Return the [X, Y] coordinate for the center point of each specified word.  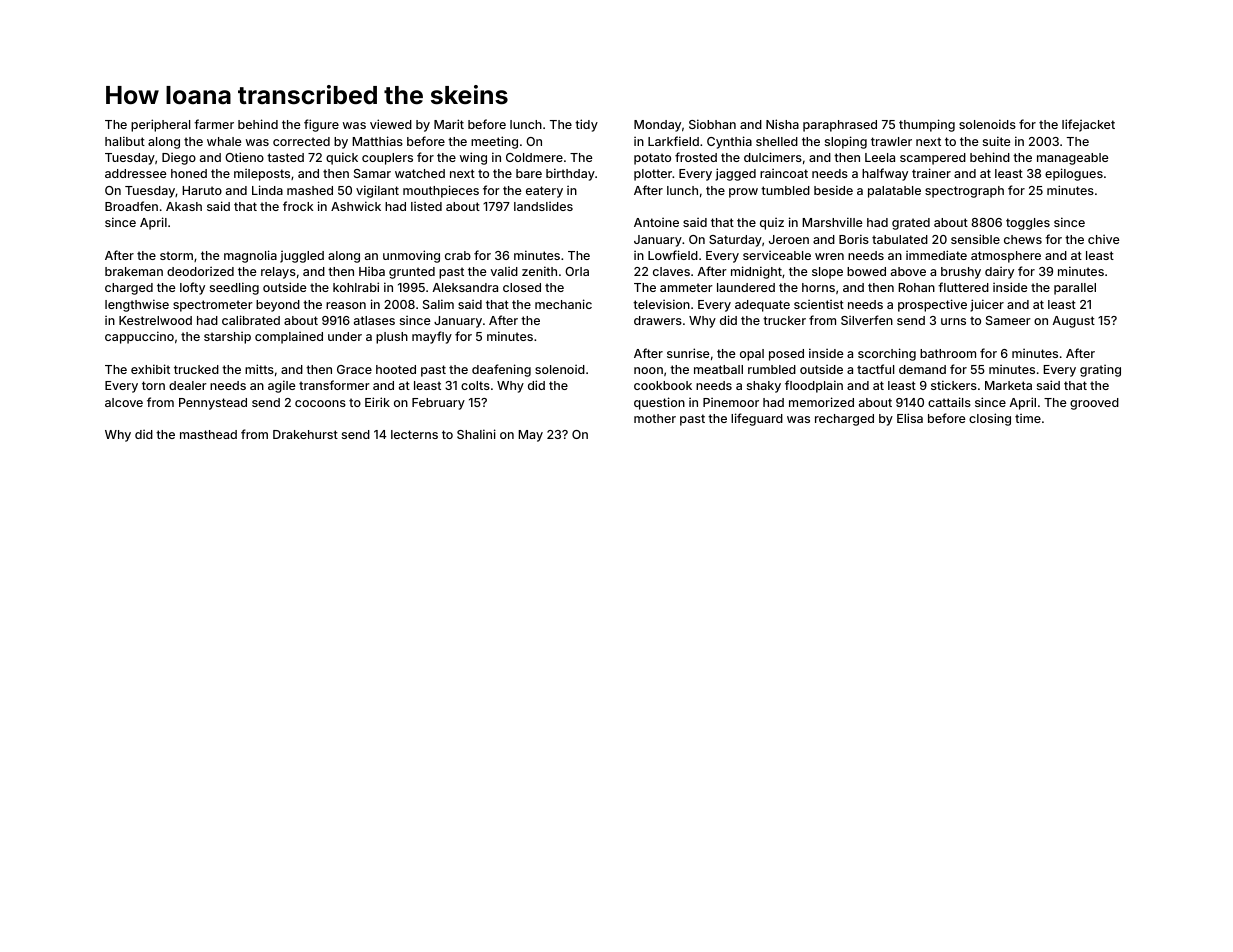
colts [475, 385]
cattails [949, 402]
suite [996, 141]
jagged [735, 174]
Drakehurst [305, 434]
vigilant [377, 191]
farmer [214, 124]
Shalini [476, 434]
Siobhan [712, 124]
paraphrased [840, 126]
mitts [259, 369]
